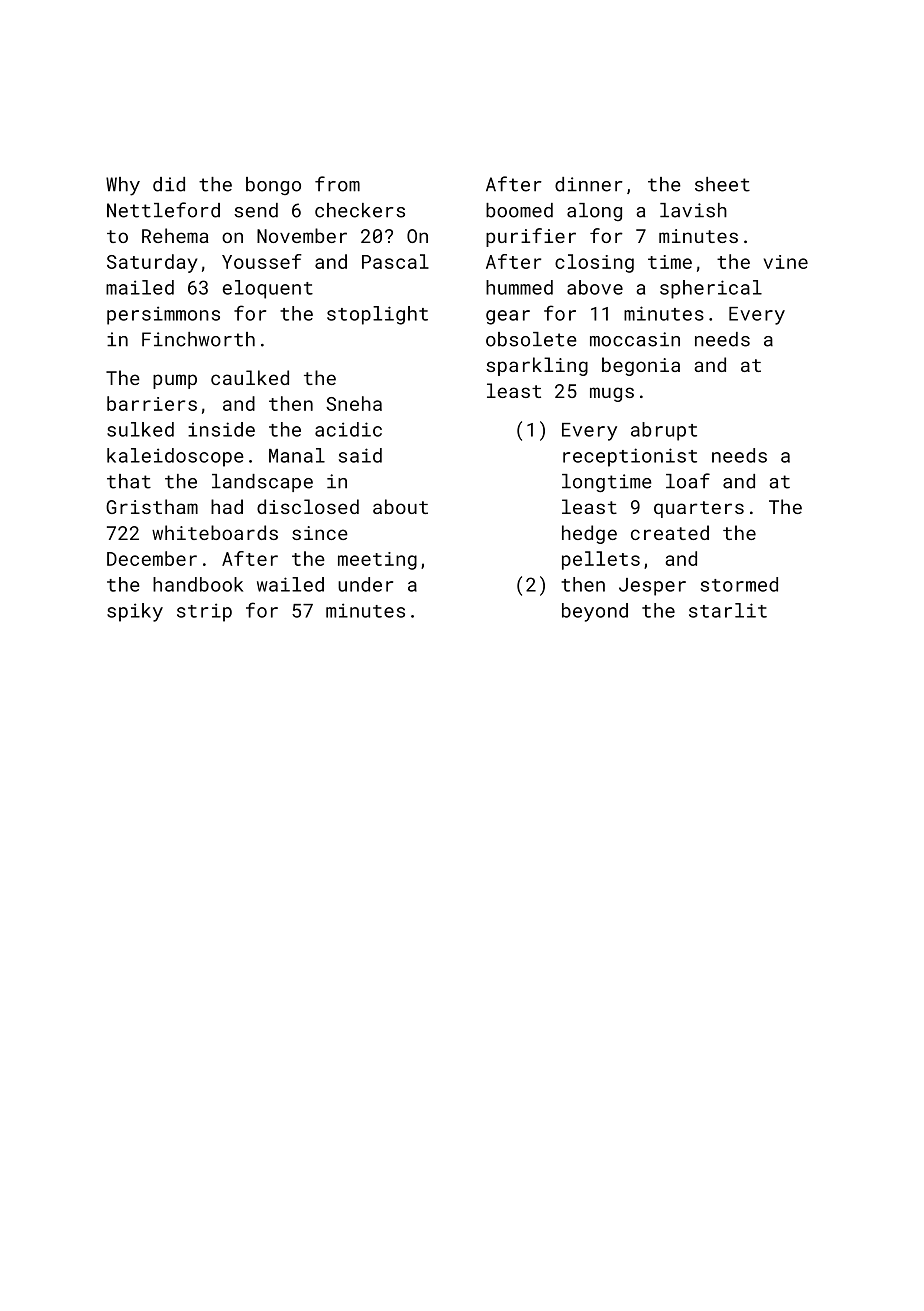  Describe the element at coordinates (337, 184) in the screenshot. I see `from` at that location.
